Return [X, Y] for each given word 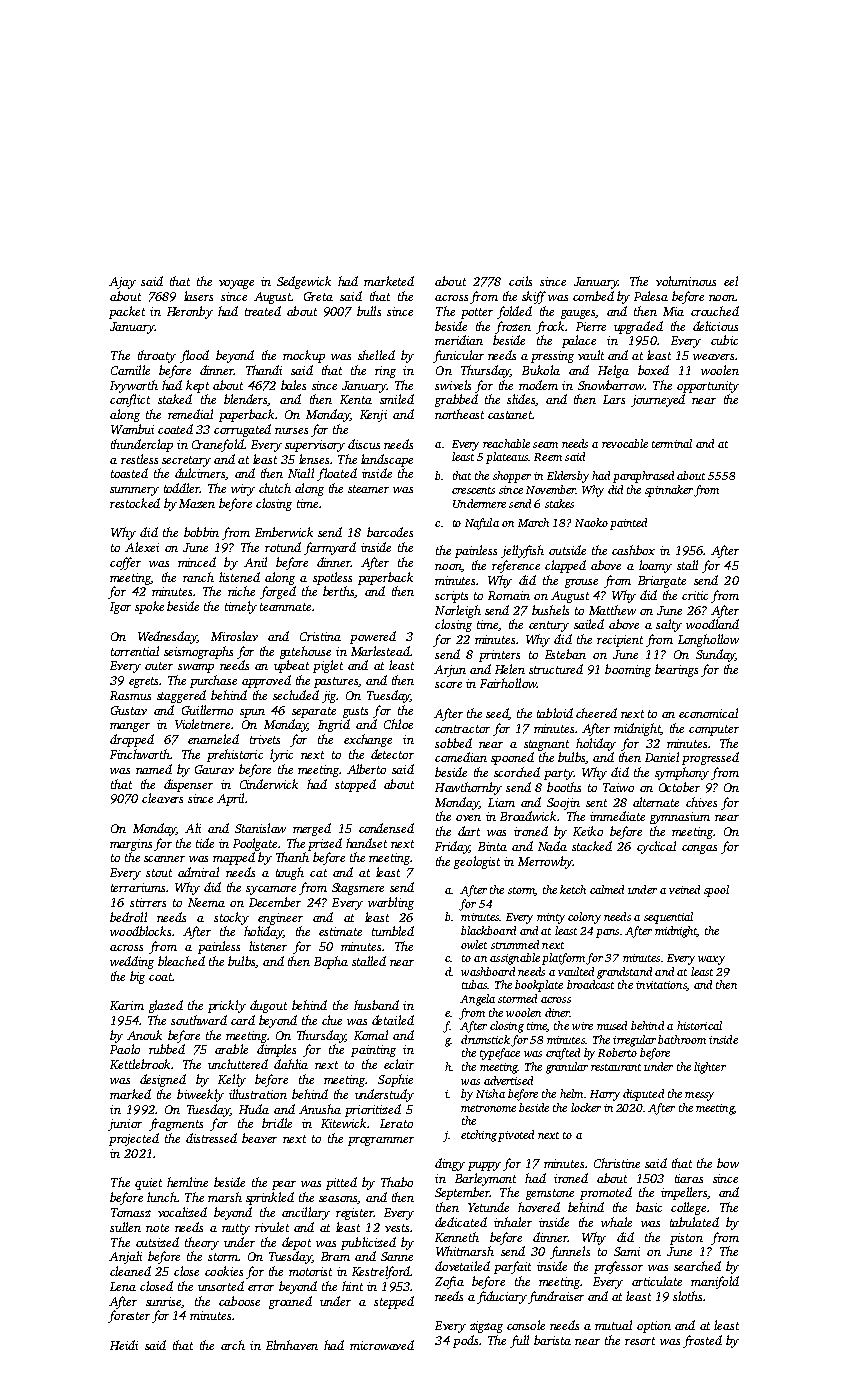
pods [465, 1341]
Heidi [124, 1345]
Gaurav [214, 769]
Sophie [395, 1080]
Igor [120, 608]
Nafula [482, 524]
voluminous [686, 281]
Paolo [125, 1049]
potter [477, 313]
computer [714, 730]
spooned [512, 758]
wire [582, 1026]
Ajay [122, 283]
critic [695, 595]
